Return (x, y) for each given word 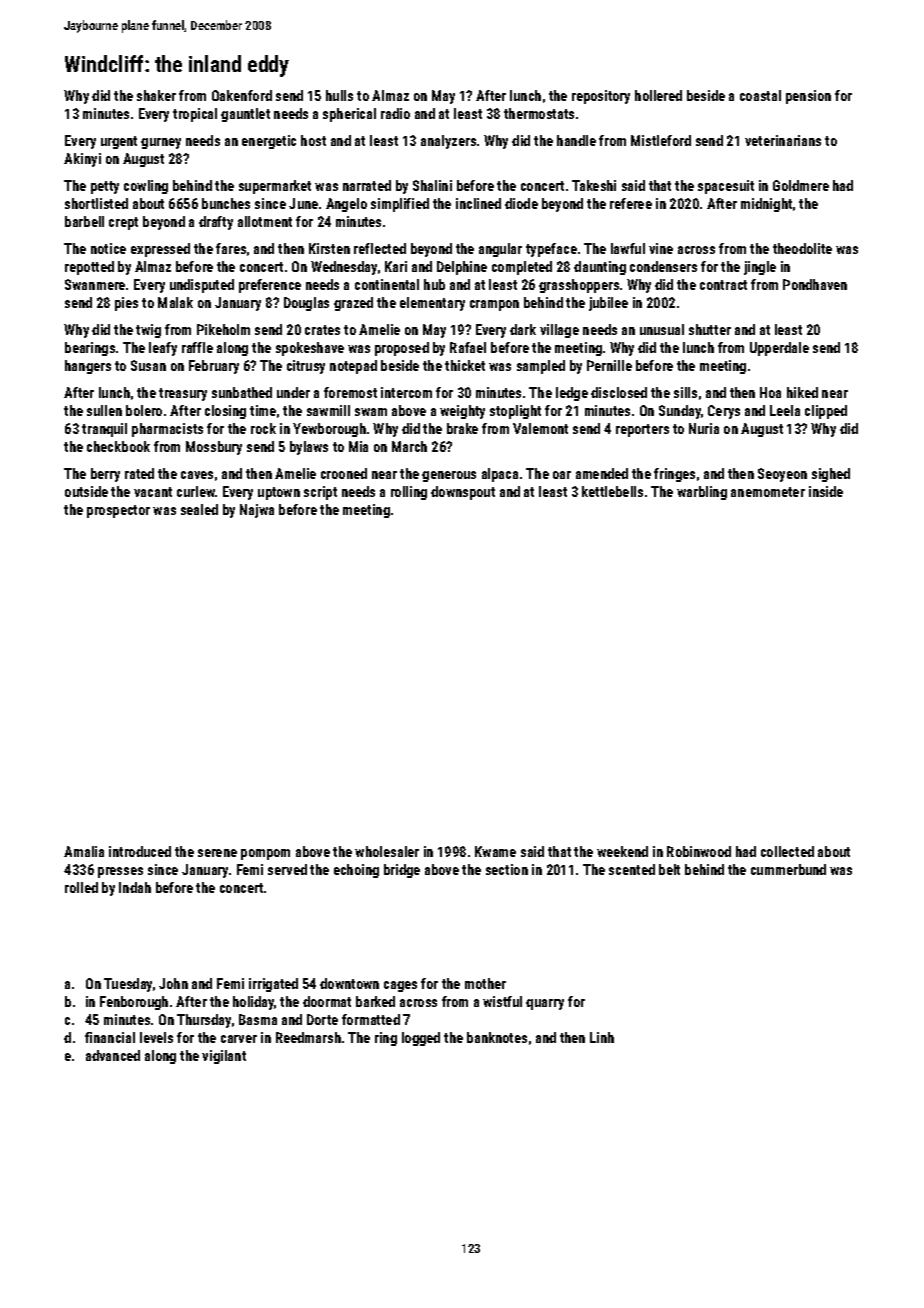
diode (521, 203)
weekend (622, 851)
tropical (195, 115)
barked (375, 1001)
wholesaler (387, 851)
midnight (766, 205)
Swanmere (95, 284)
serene (217, 853)
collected (787, 851)
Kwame (495, 851)
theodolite (802, 248)
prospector (118, 511)
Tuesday (128, 985)
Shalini (432, 185)
